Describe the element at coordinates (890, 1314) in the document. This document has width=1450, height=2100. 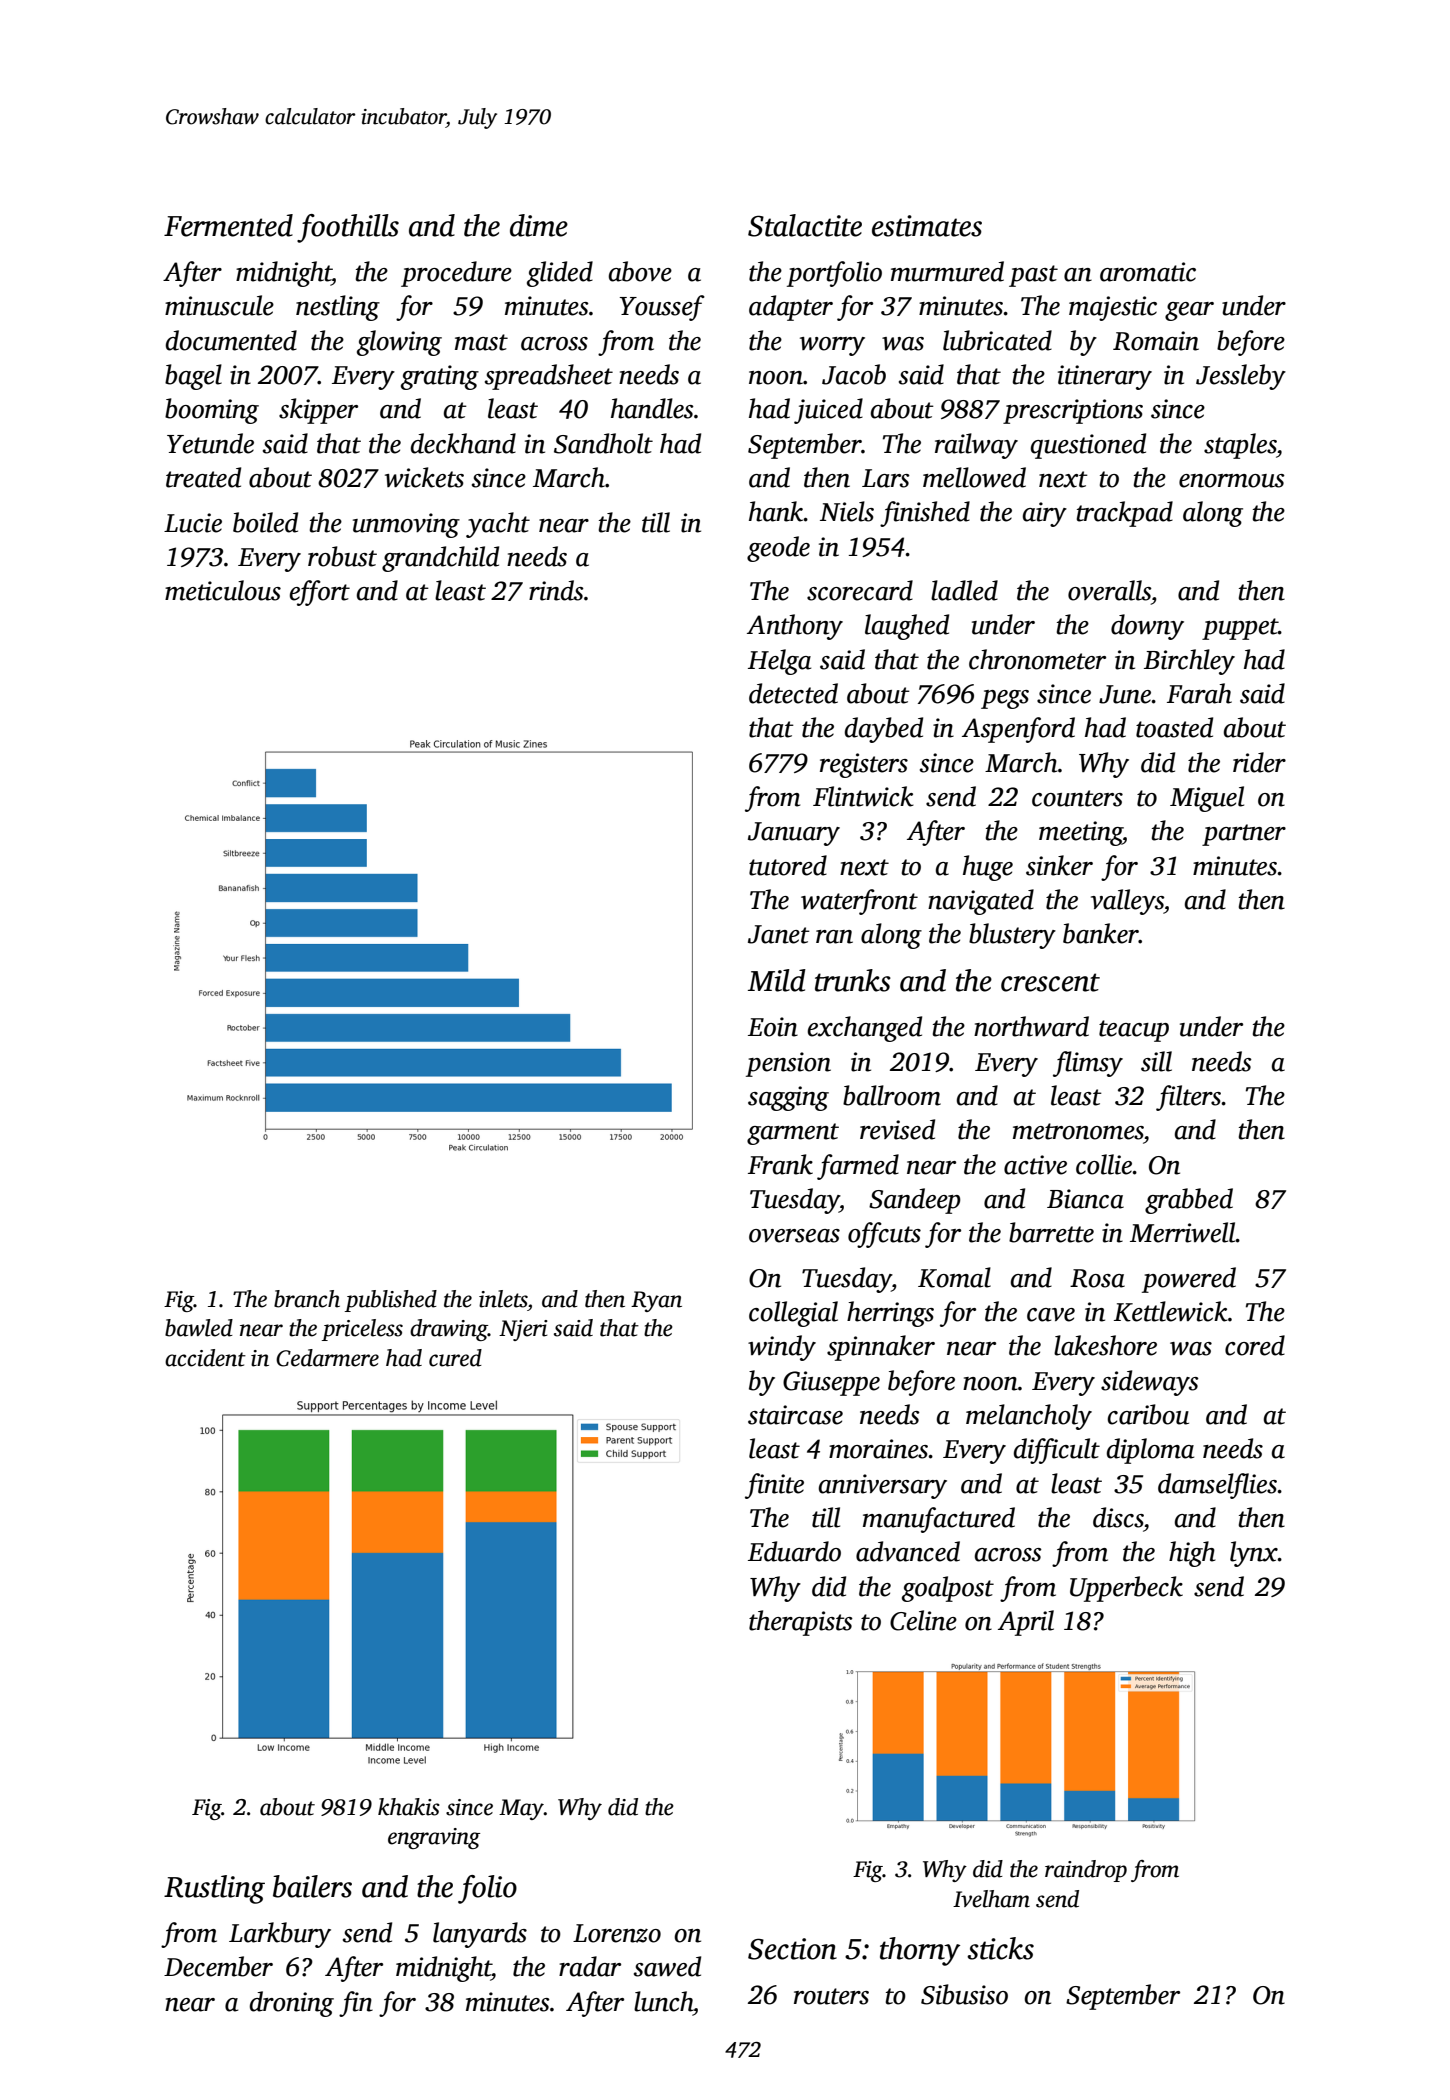
I see `herrings` at that location.
